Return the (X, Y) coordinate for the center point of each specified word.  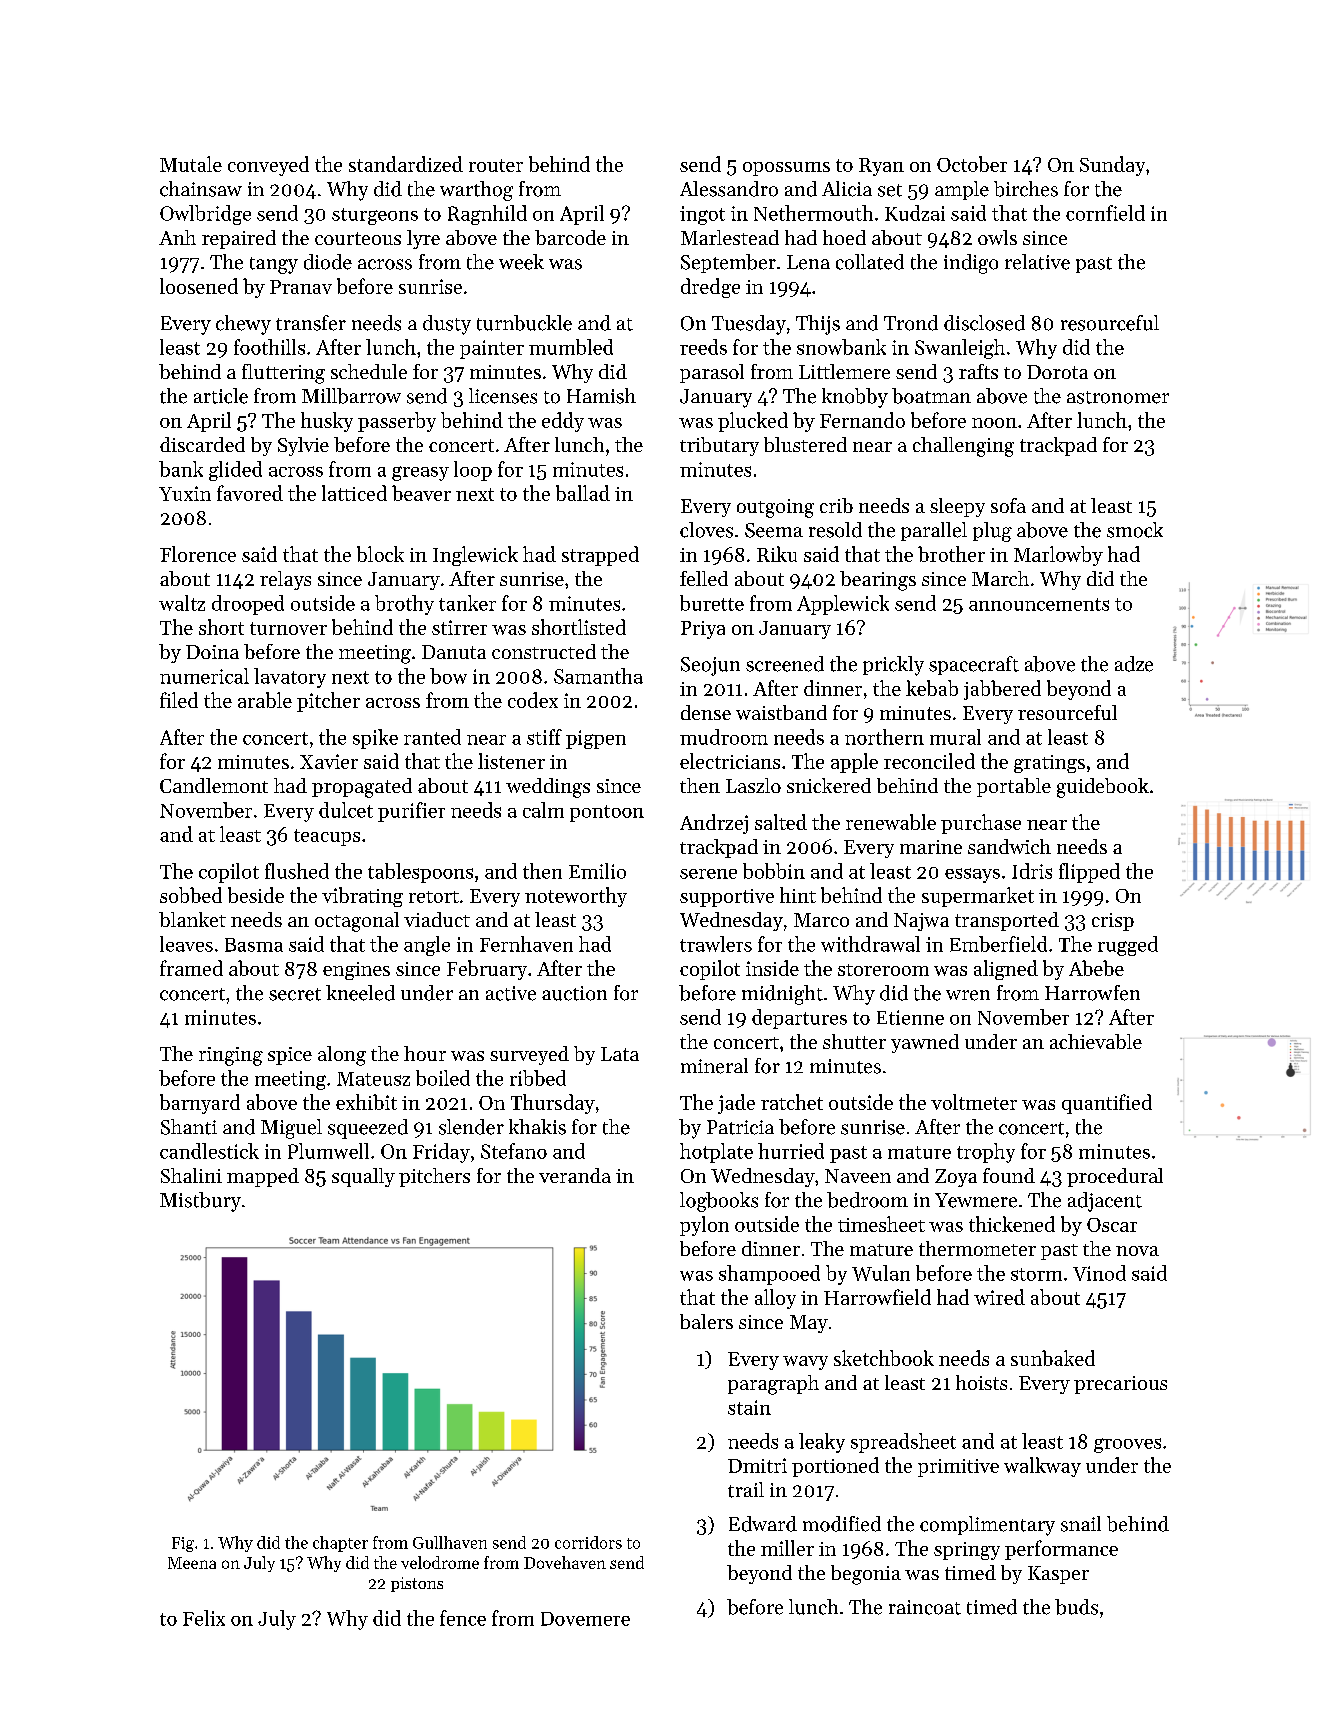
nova (1137, 1251)
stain (749, 1407)
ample (962, 190)
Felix (204, 1618)
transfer (311, 323)
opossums (786, 169)
